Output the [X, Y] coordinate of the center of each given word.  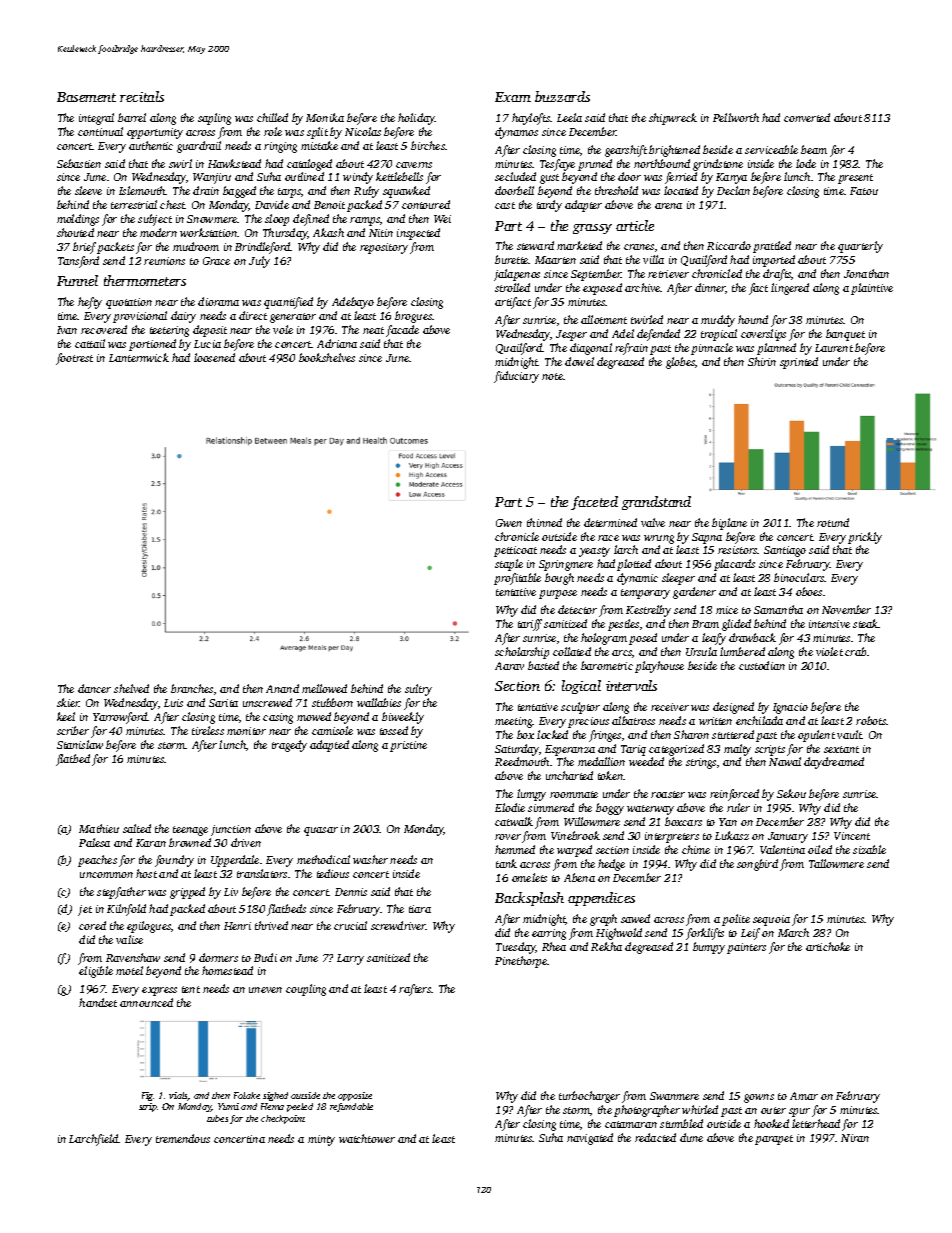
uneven [265, 990]
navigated [590, 1139]
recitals [142, 96]
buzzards [562, 96]
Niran [855, 1138]
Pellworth [736, 117]
